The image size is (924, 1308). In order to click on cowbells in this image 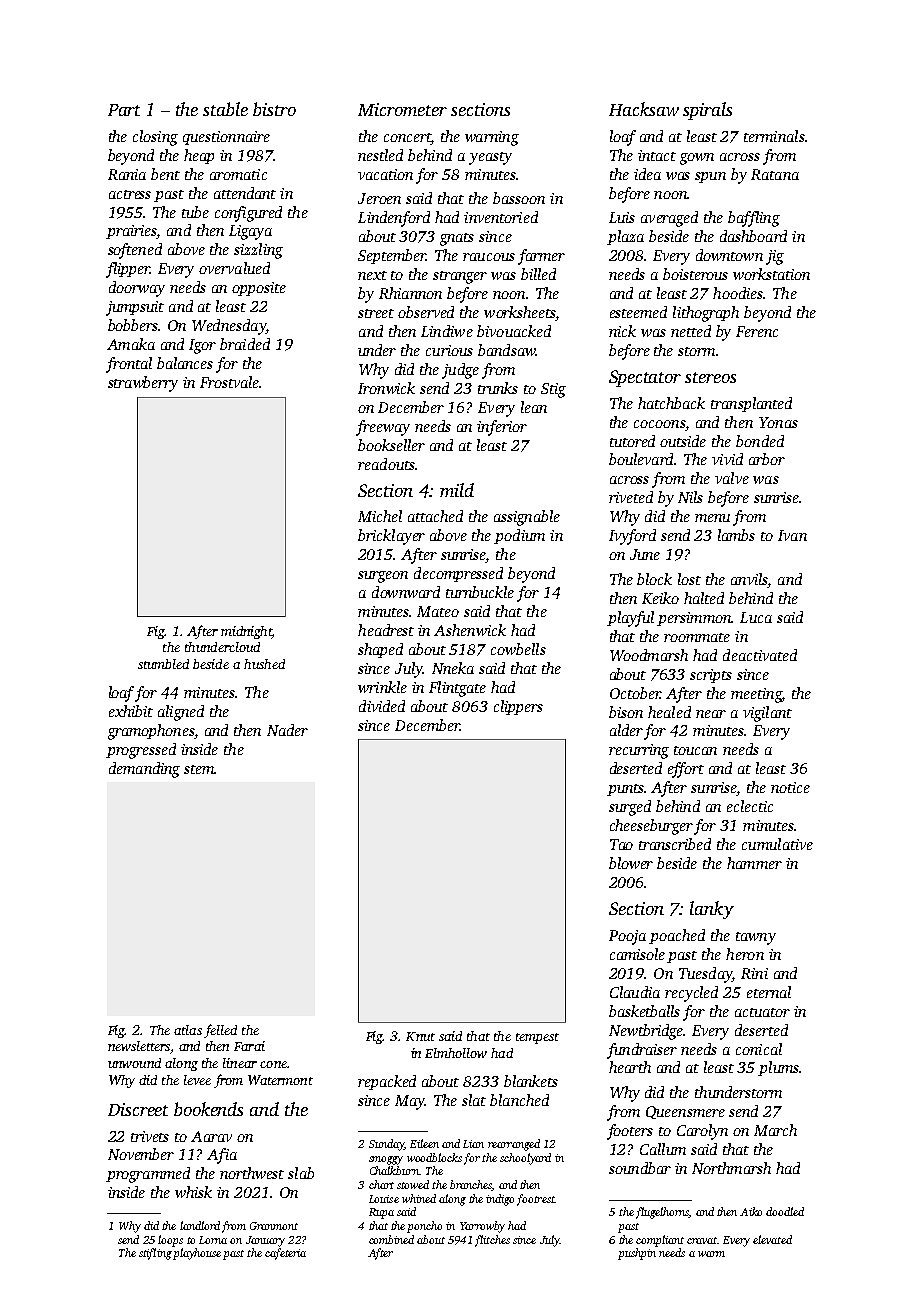, I will do `click(518, 649)`.
